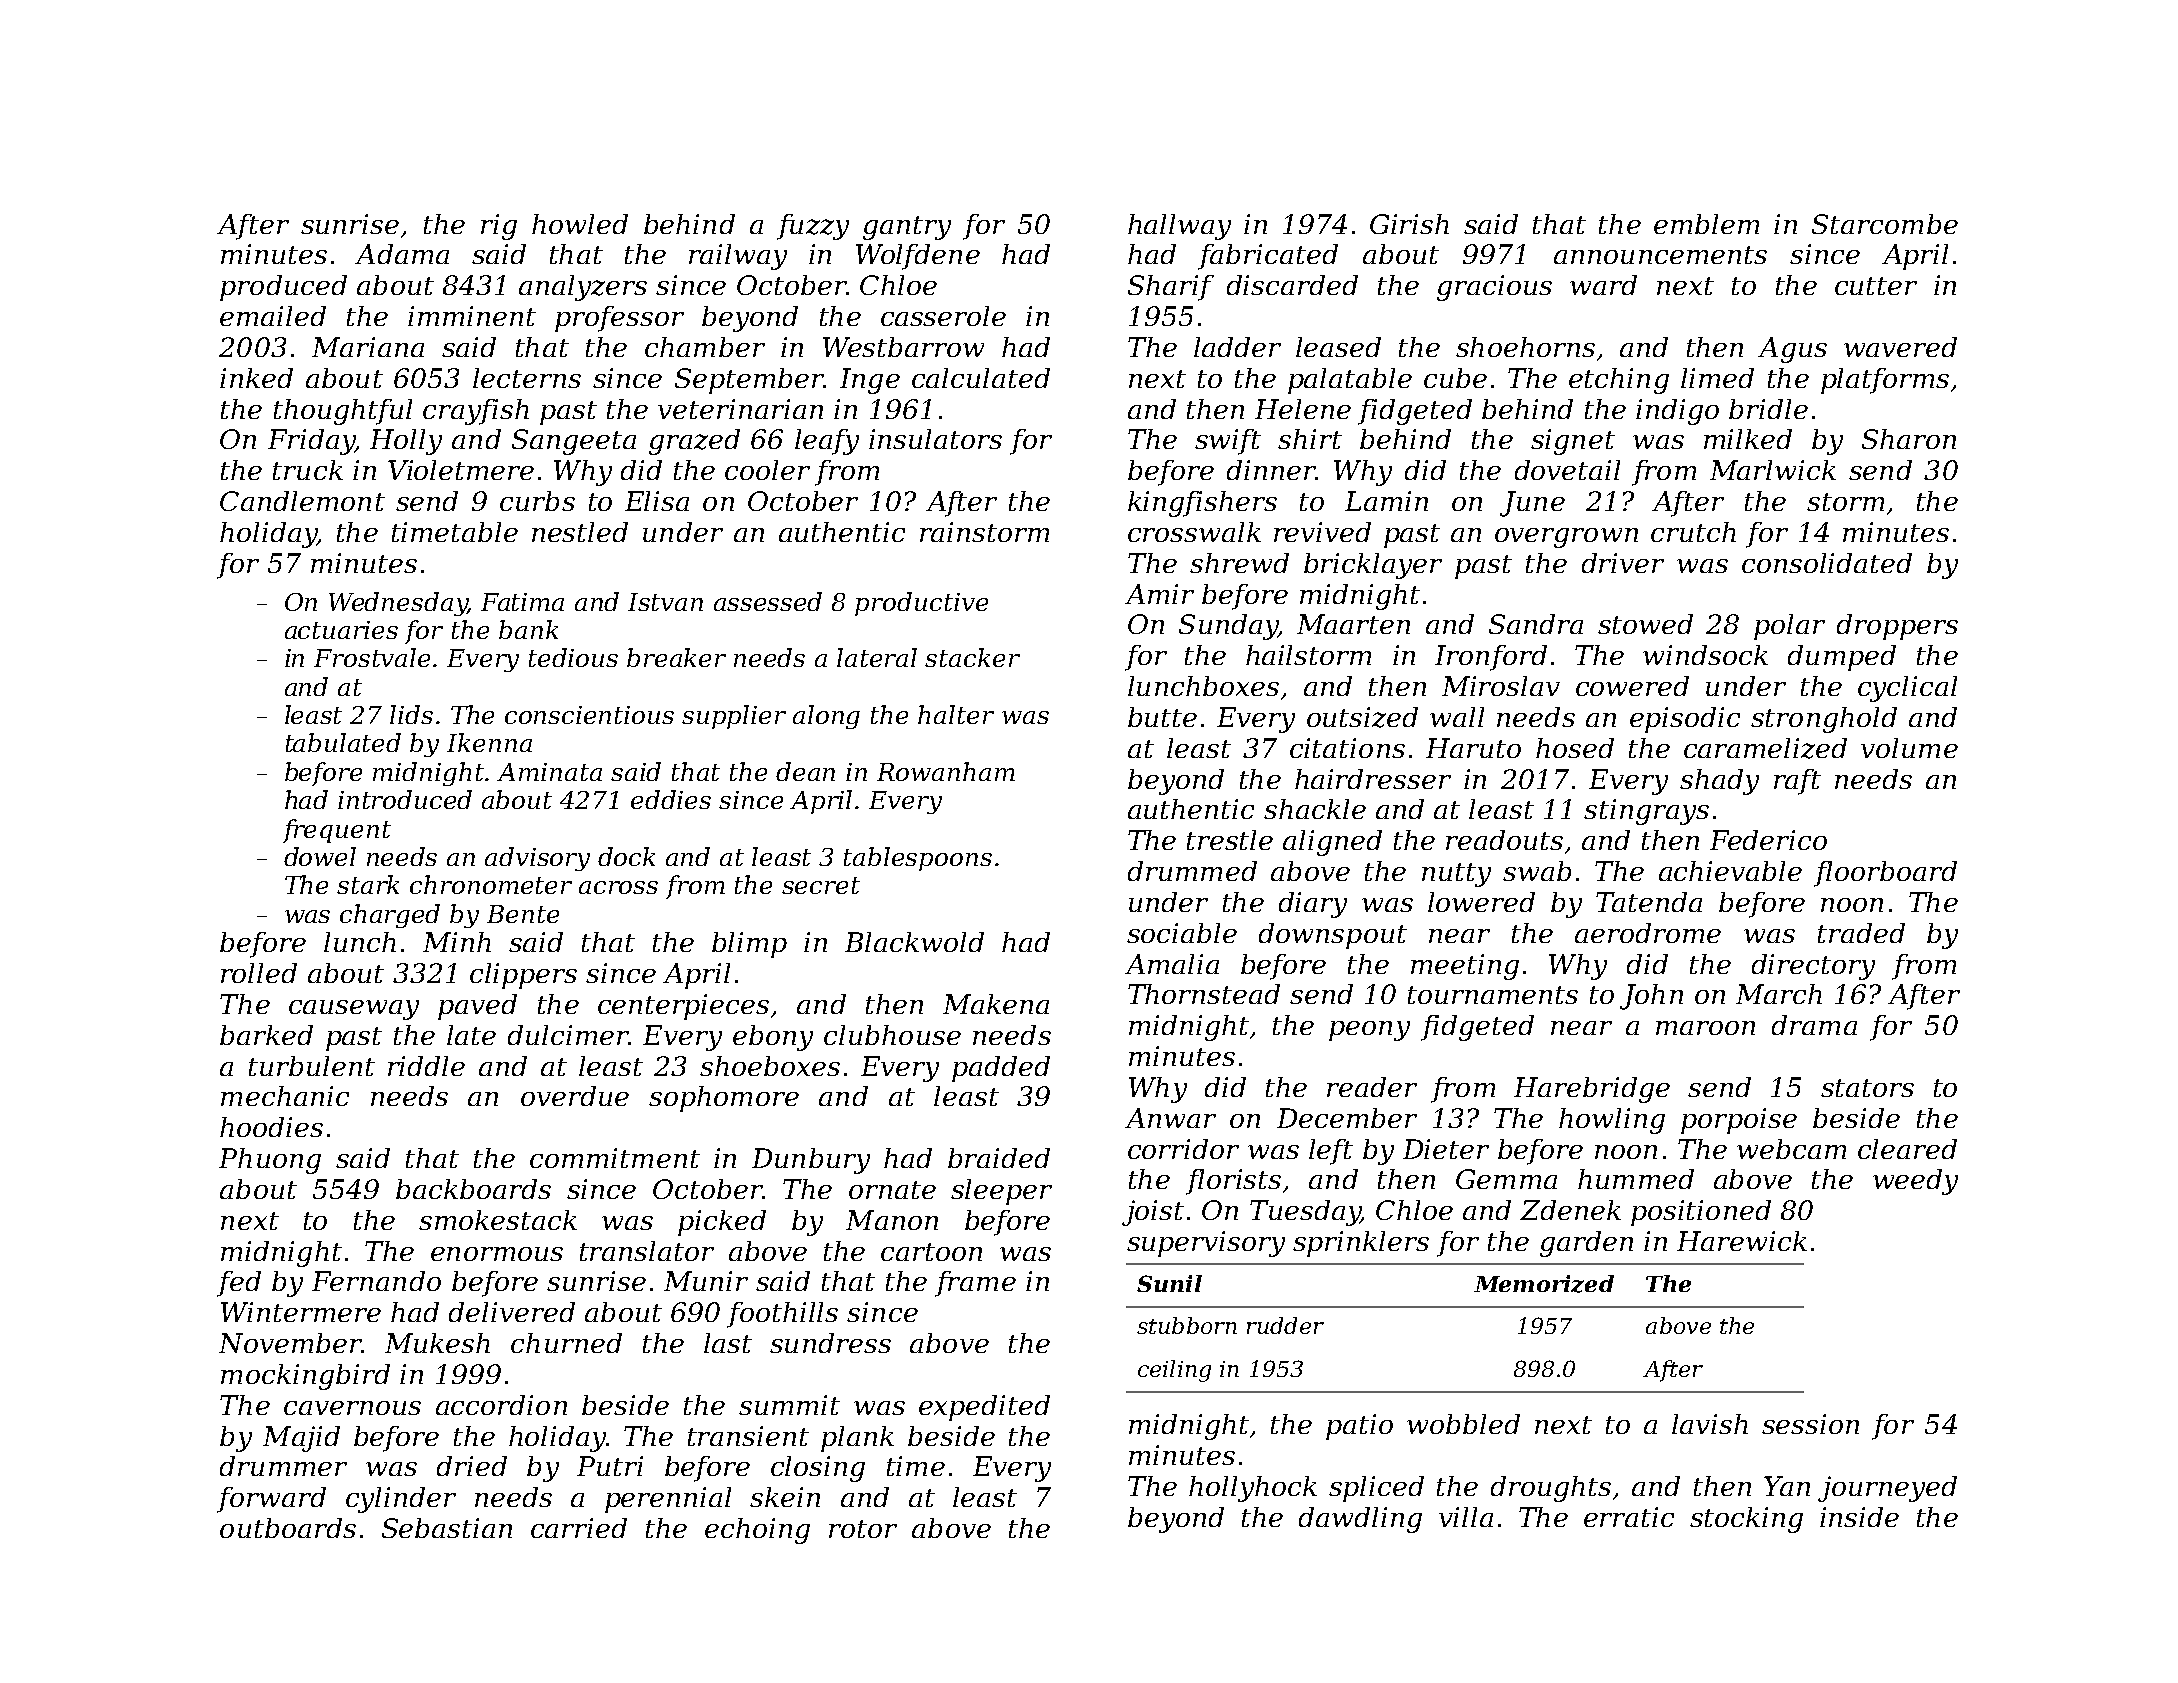 Image resolution: width=2178 pixels, height=1683 pixels. I want to click on floorboard, so click(1885, 874).
